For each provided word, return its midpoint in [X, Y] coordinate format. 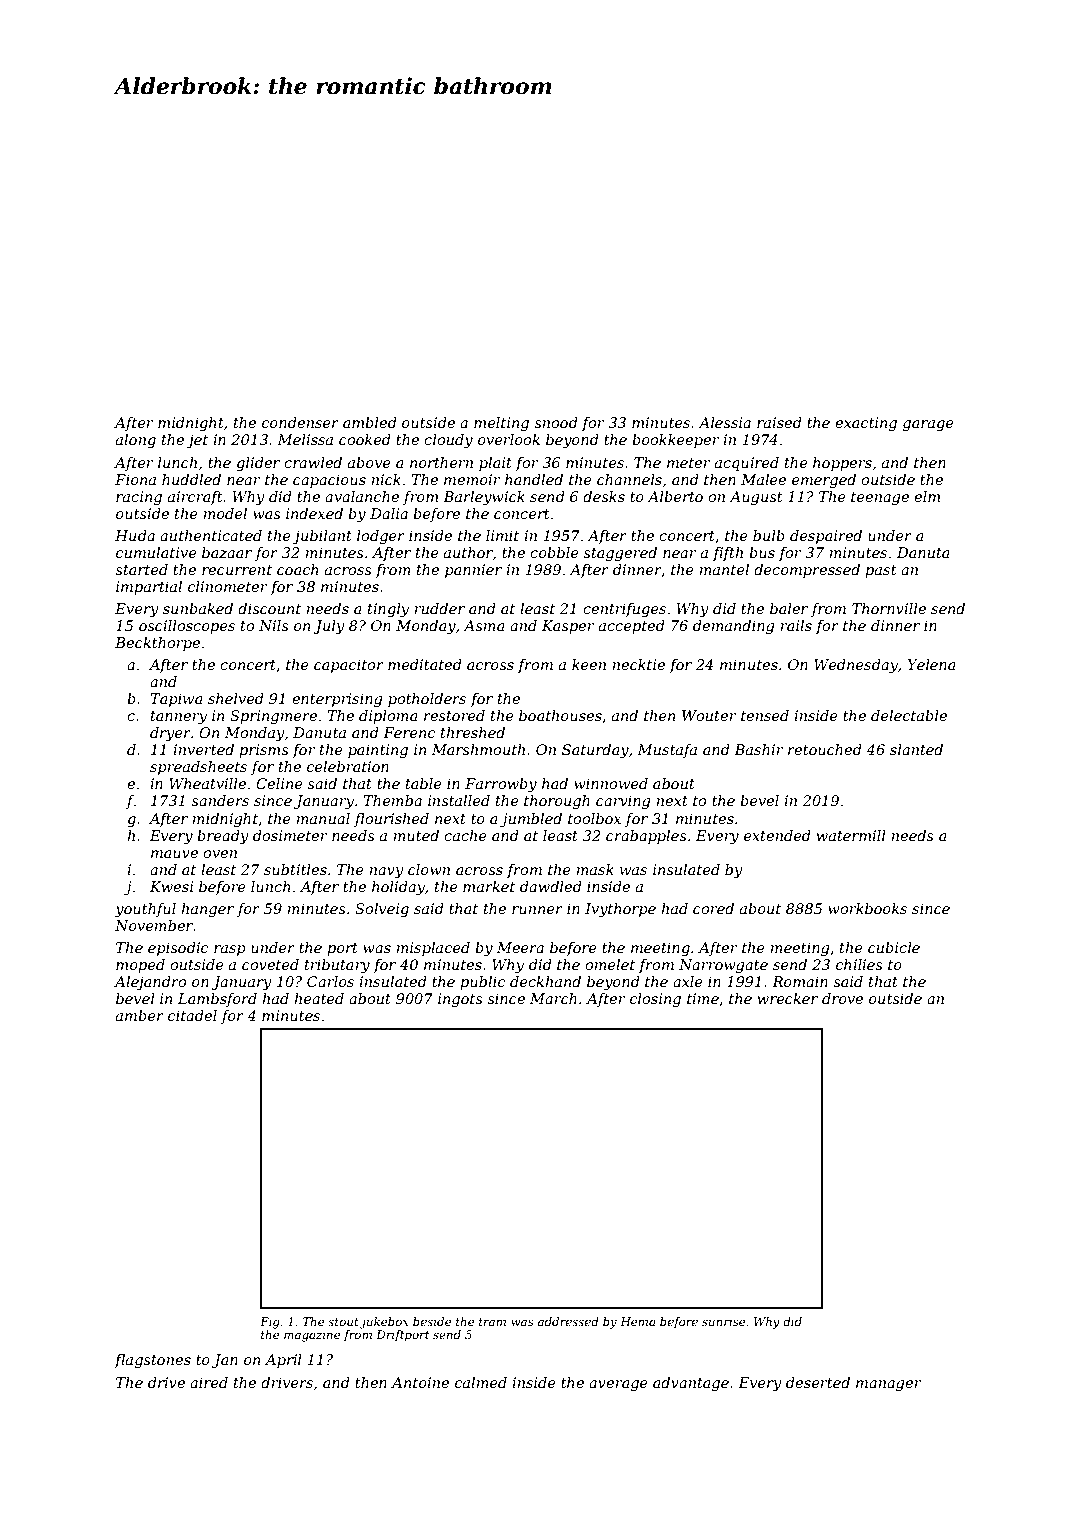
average [618, 1385]
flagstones [152, 1361]
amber [140, 1015]
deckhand [545, 981]
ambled [370, 422]
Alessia [724, 422]
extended [777, 835]
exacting [866, 424]
